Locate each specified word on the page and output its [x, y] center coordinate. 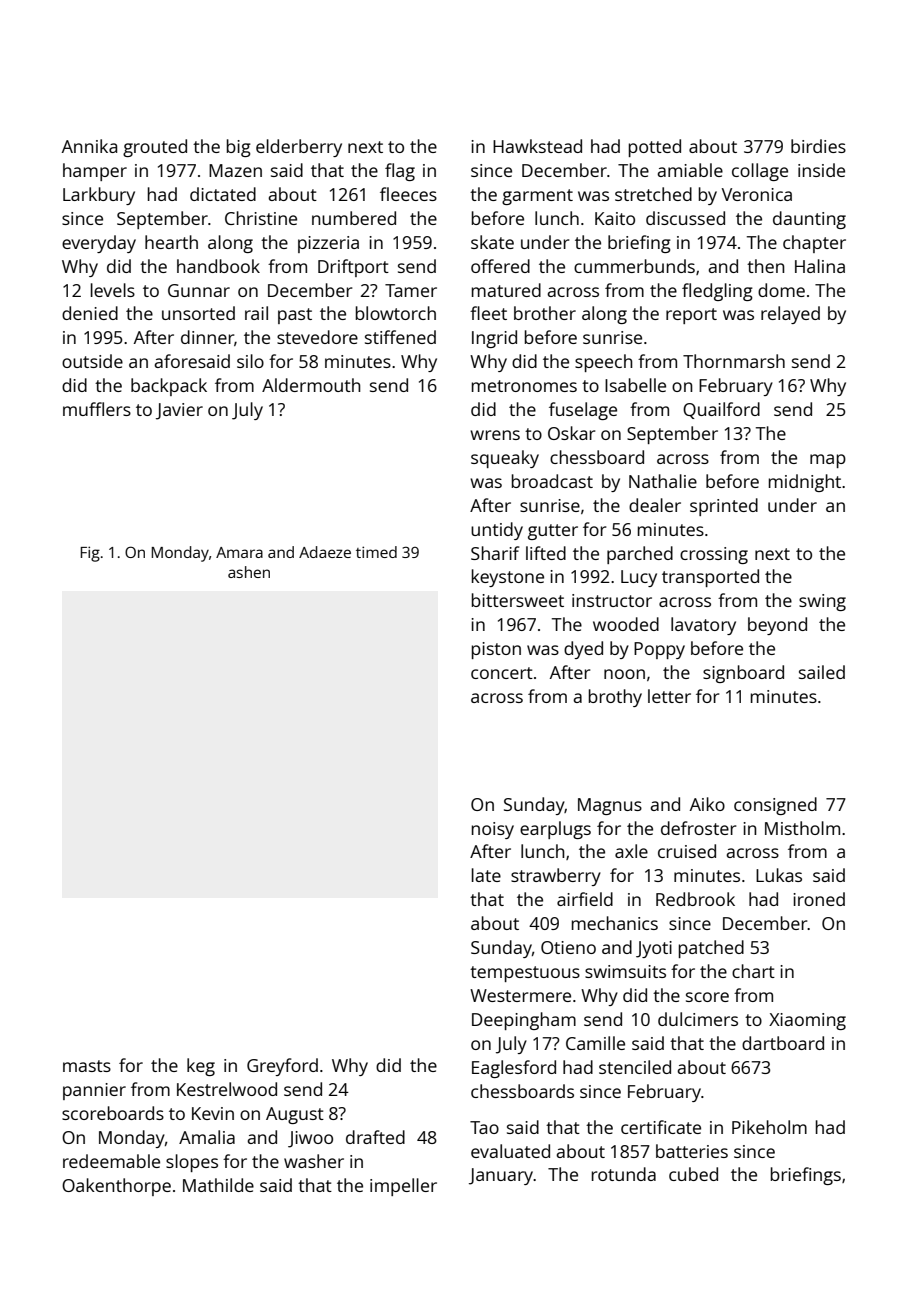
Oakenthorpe [116, 1187]
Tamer [411, 290]
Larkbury [99, 196]
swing [822, 602]
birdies [818, 146]
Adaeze [325, 552]
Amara [239, 552]
